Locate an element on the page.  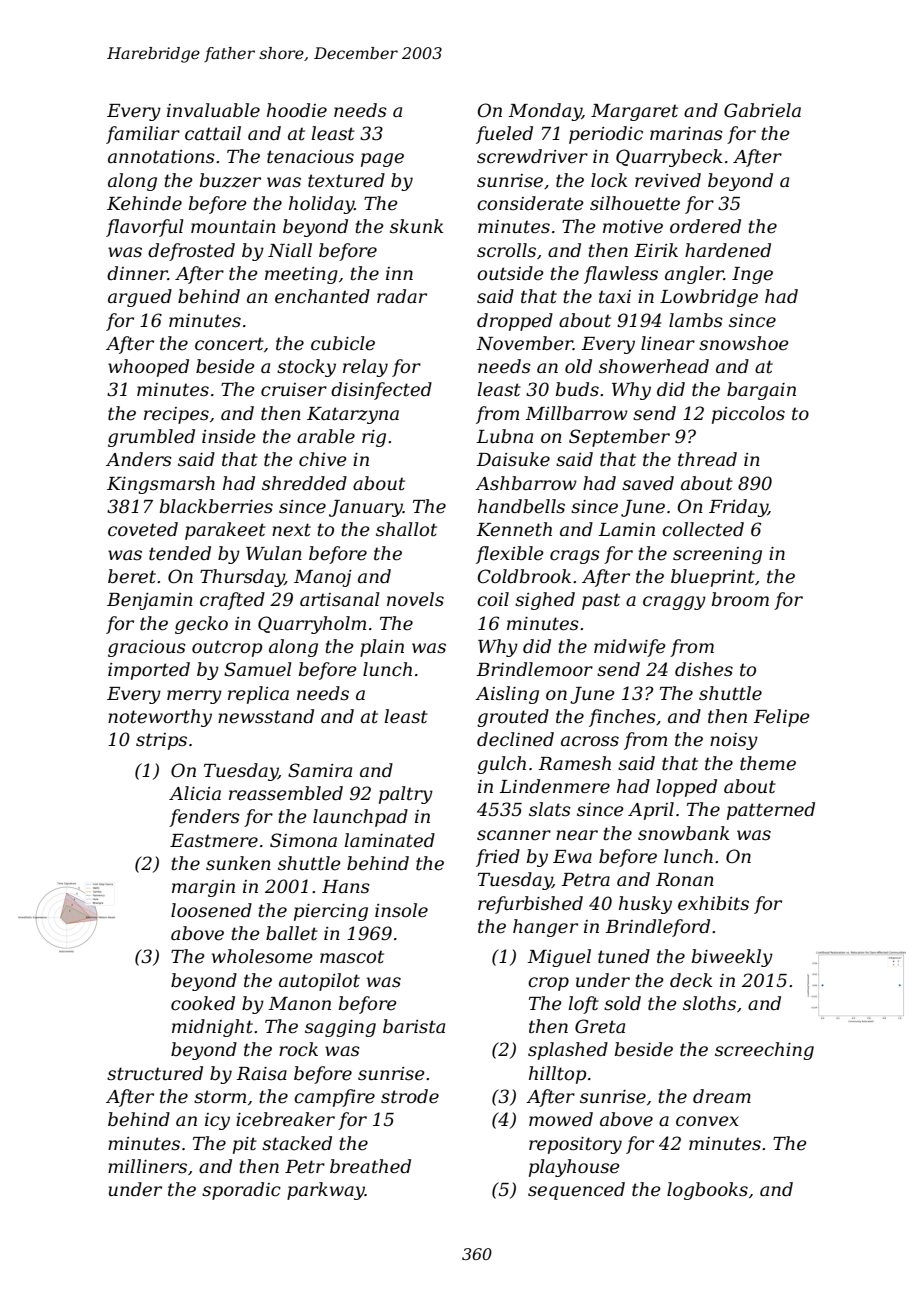
strode is located at coordinates (410, 1096).
